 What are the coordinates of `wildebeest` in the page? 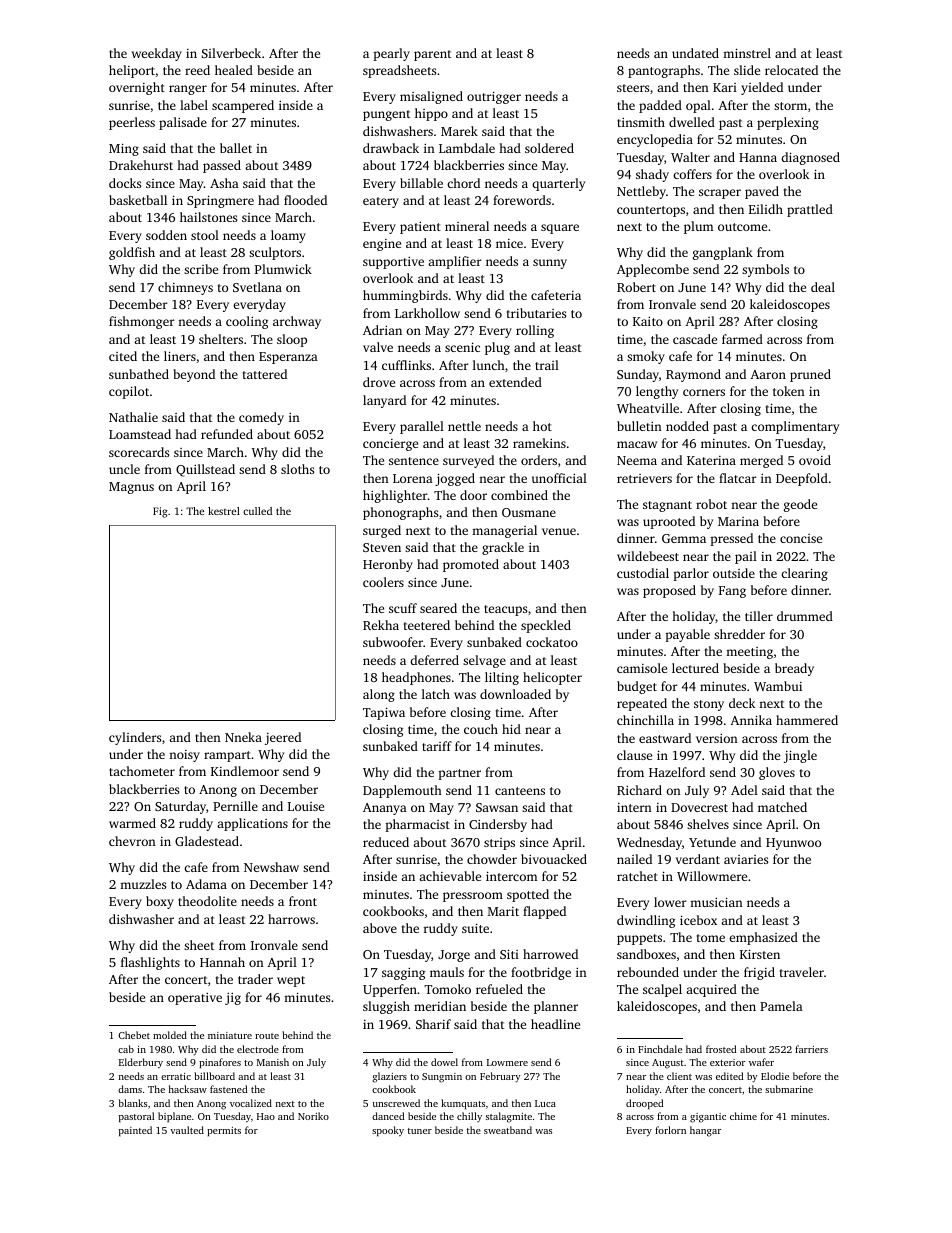 It's located at (648, 556).
